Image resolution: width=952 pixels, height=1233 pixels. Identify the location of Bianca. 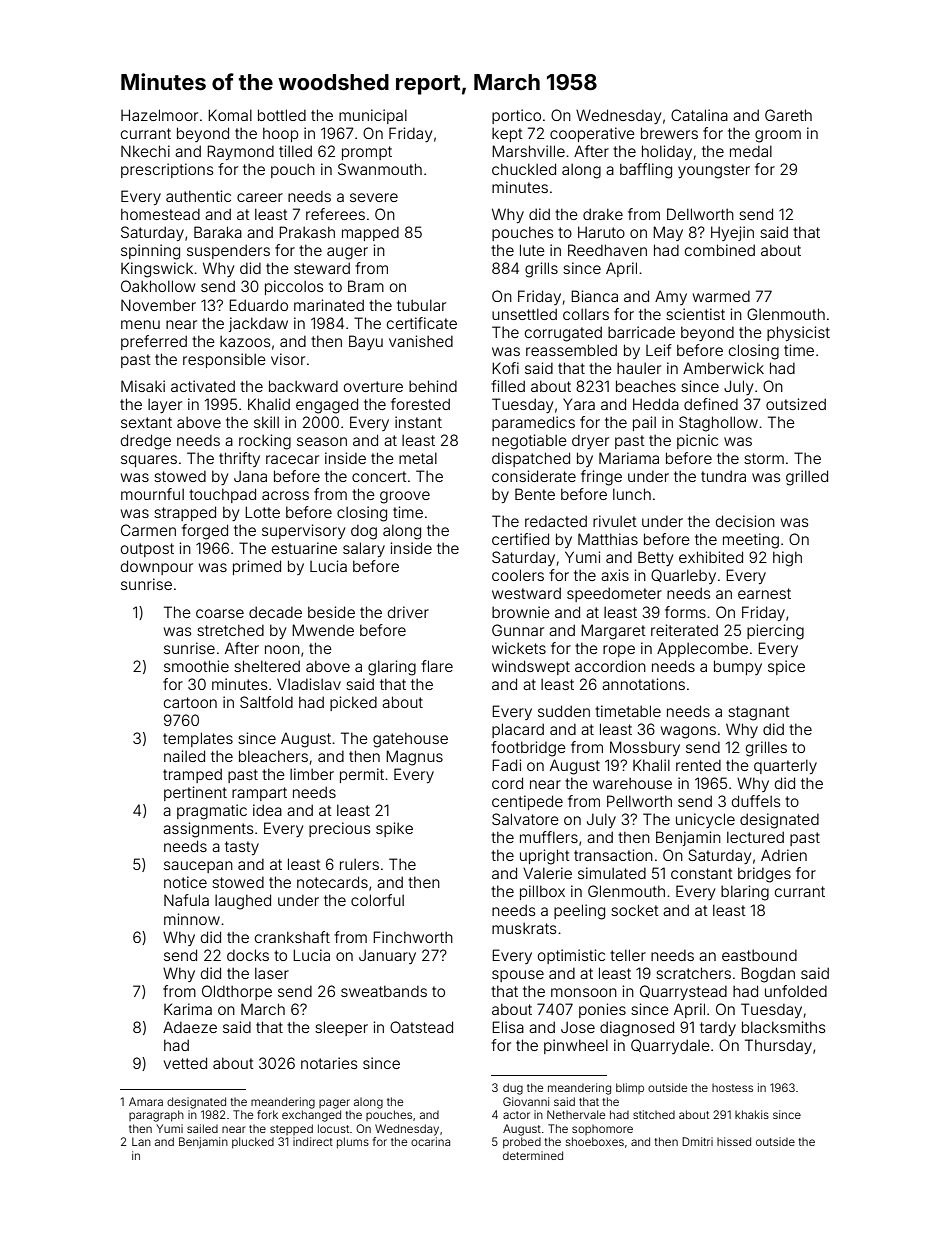
(594, 296).
